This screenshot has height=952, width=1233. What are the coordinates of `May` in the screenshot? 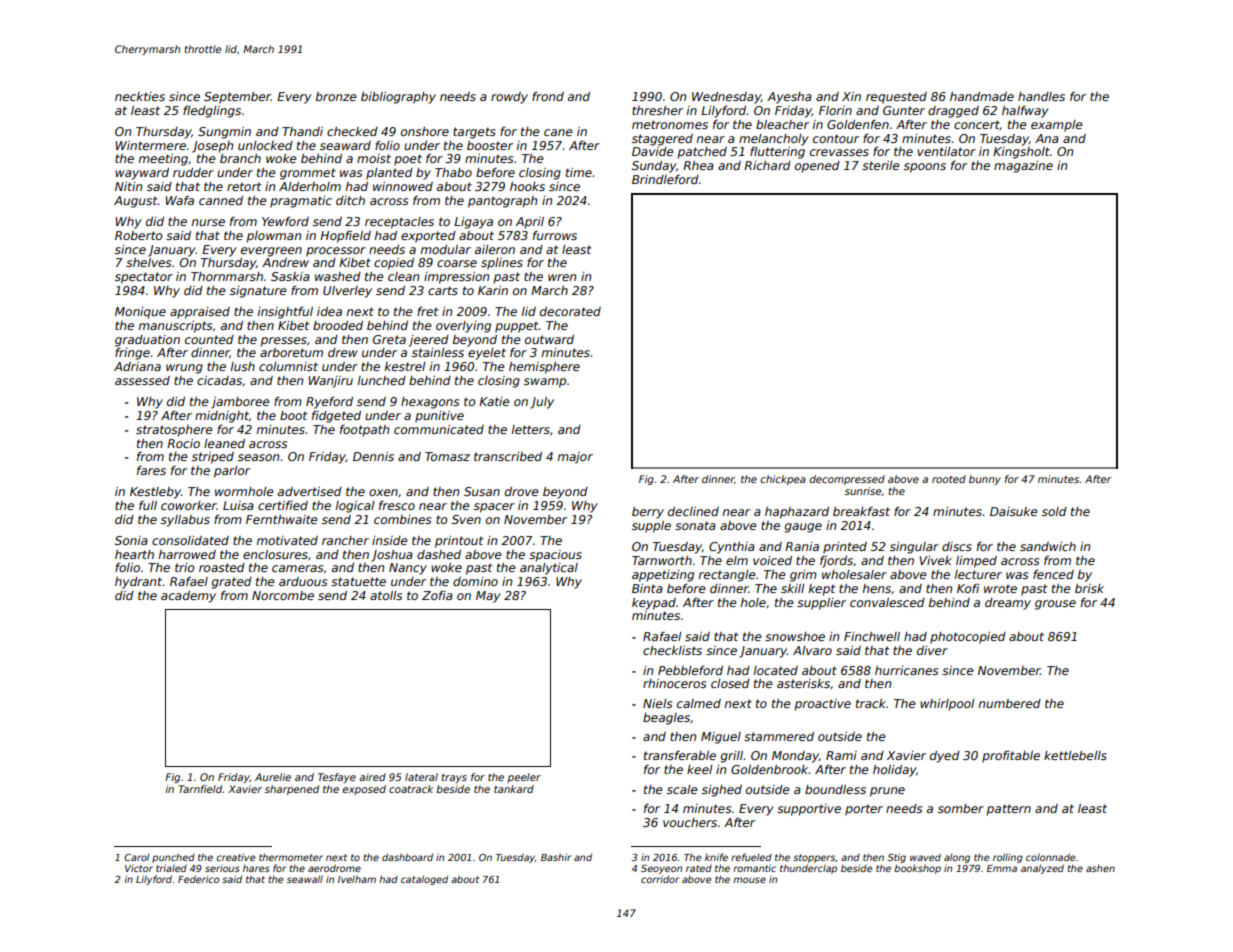 It's located at (488, 597).
